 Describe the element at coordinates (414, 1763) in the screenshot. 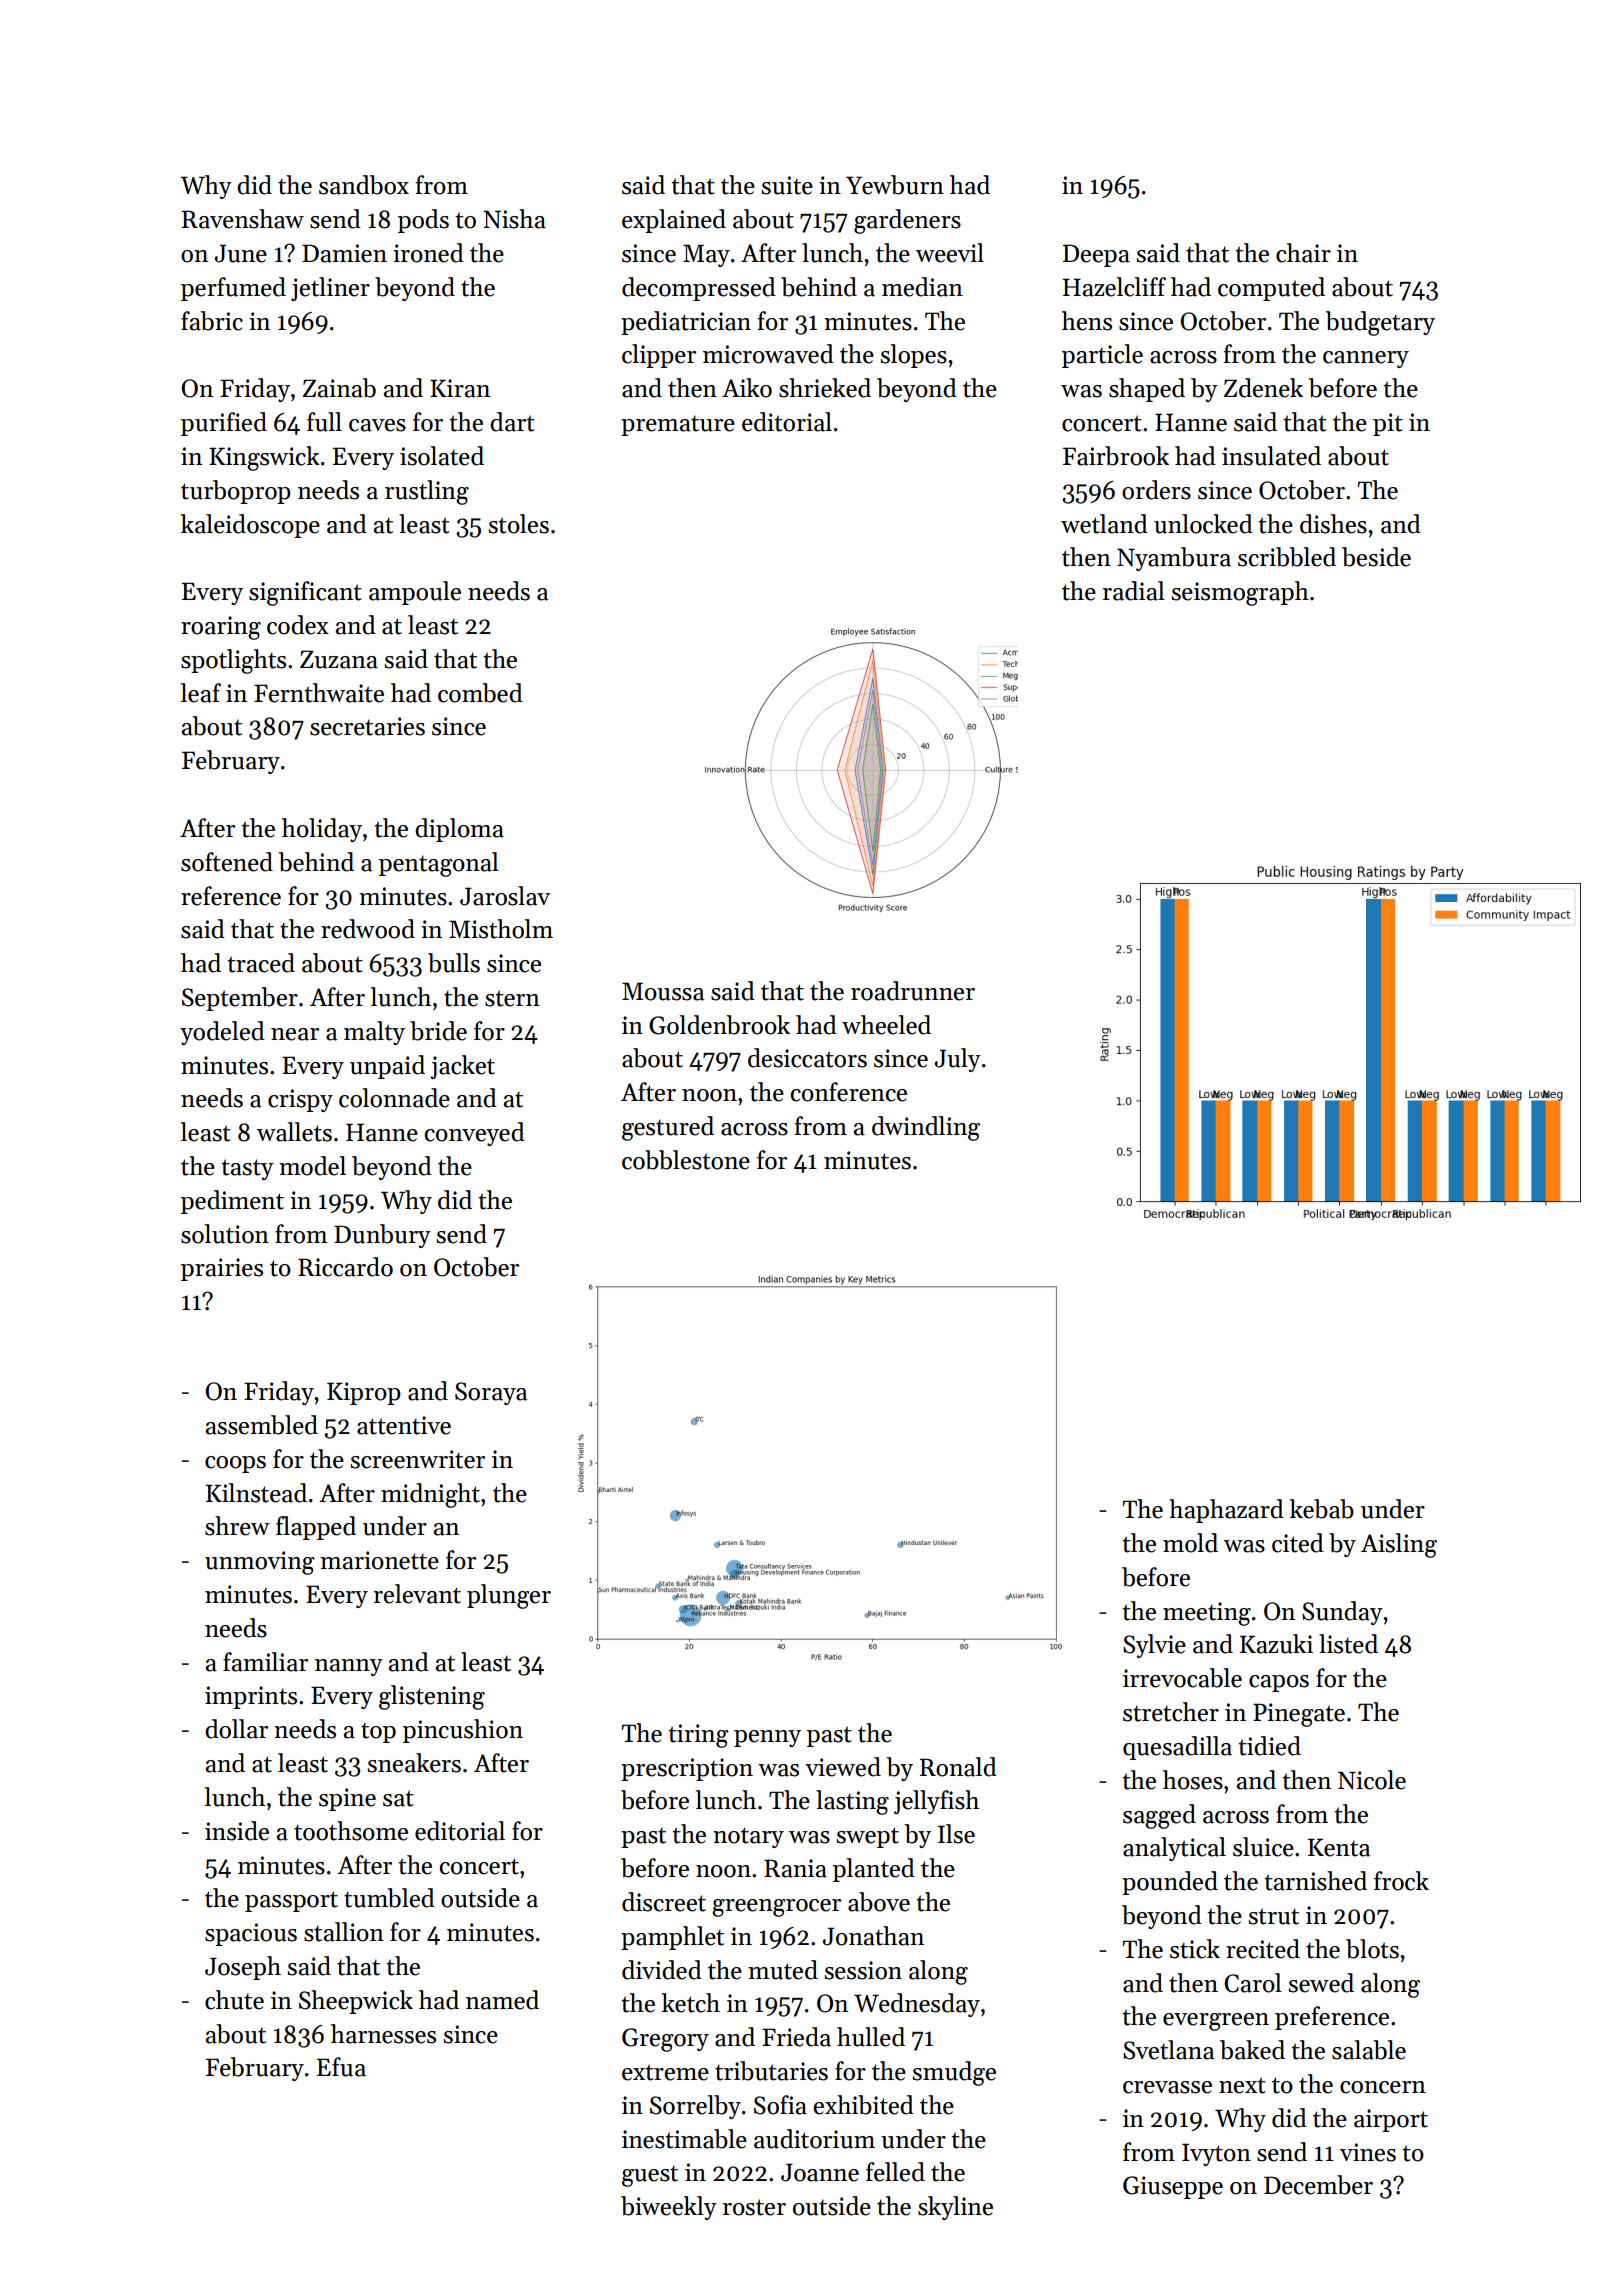

I see `sneakers` at that location.
